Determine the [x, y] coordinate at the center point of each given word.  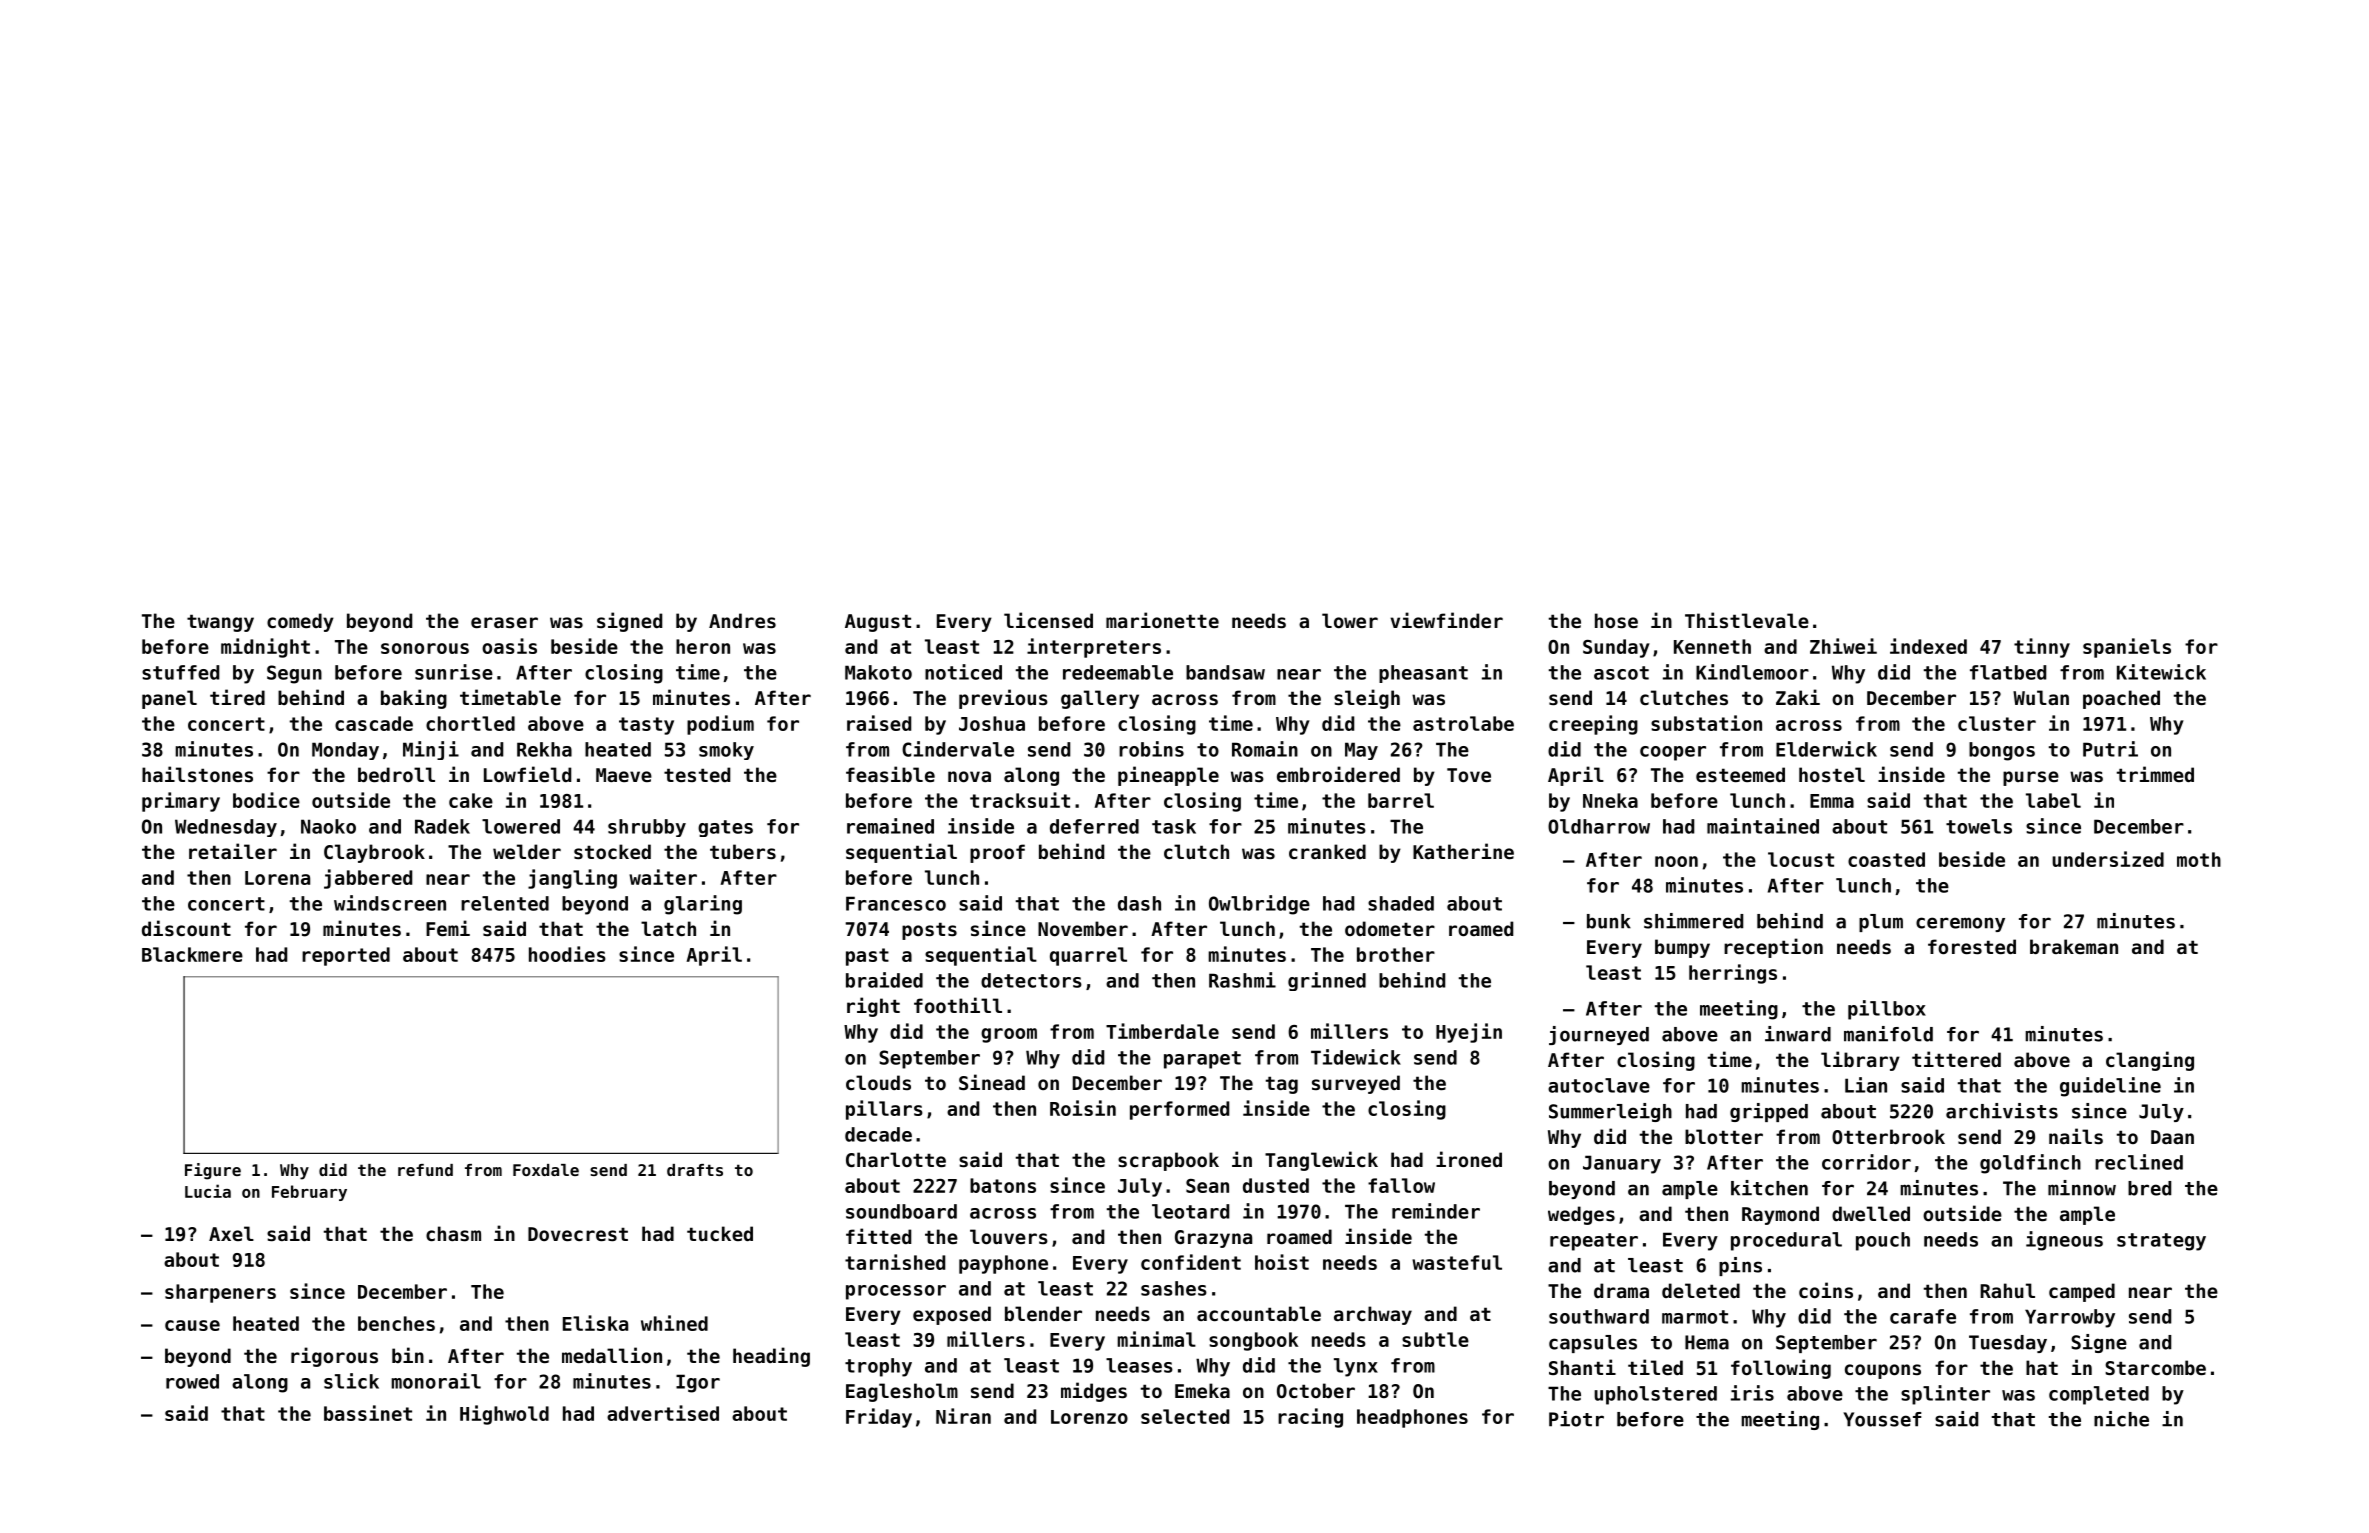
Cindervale [958, 749]
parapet [1202, 1060]
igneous [2064, 1241]
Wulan [2041, 697]
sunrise [454, 672]
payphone [1003, 1264]
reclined [2139, 1162]
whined [674, 1323]
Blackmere [192, 954]
